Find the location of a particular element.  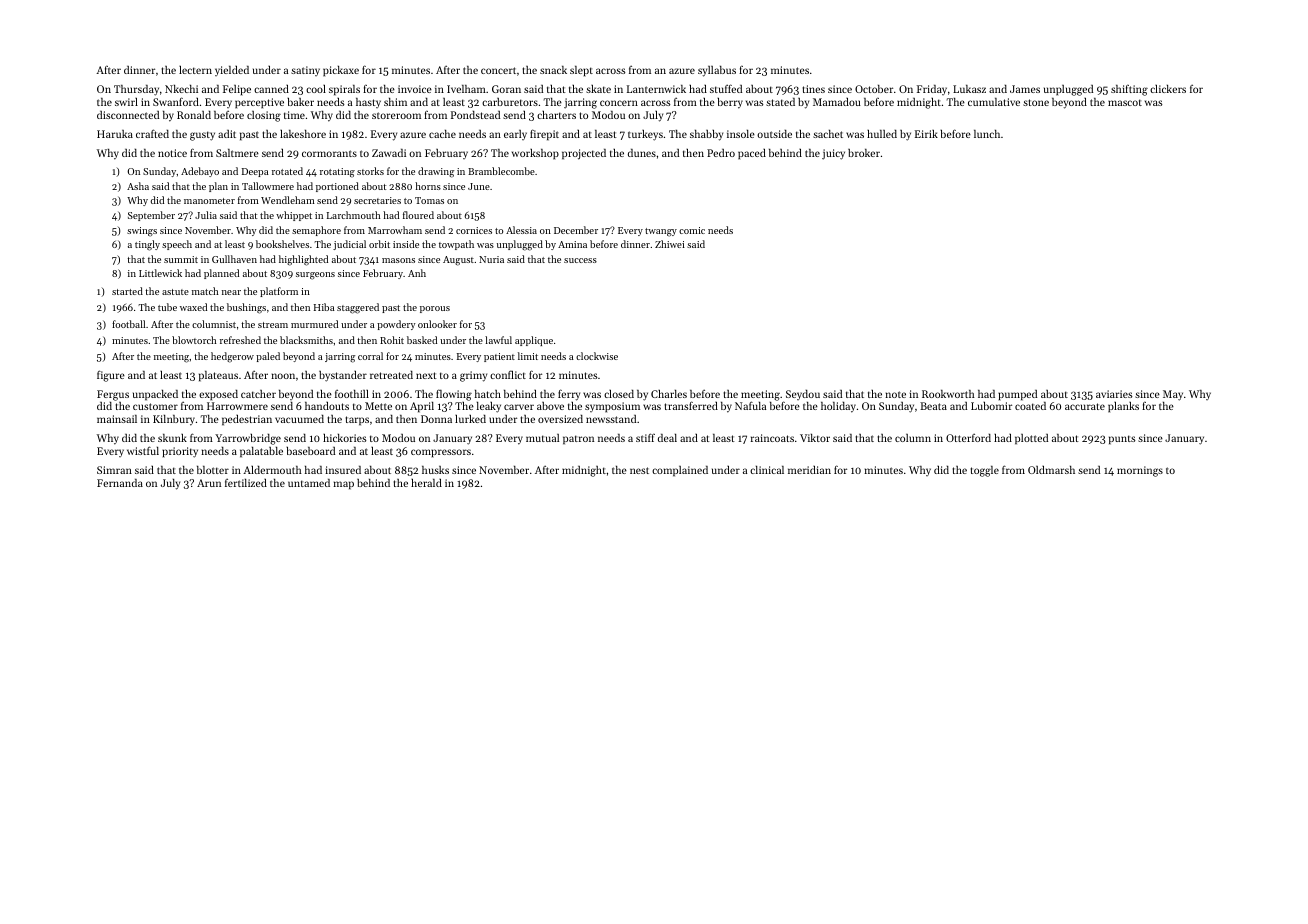

pedestrian is located at coordinates (247, 420).
